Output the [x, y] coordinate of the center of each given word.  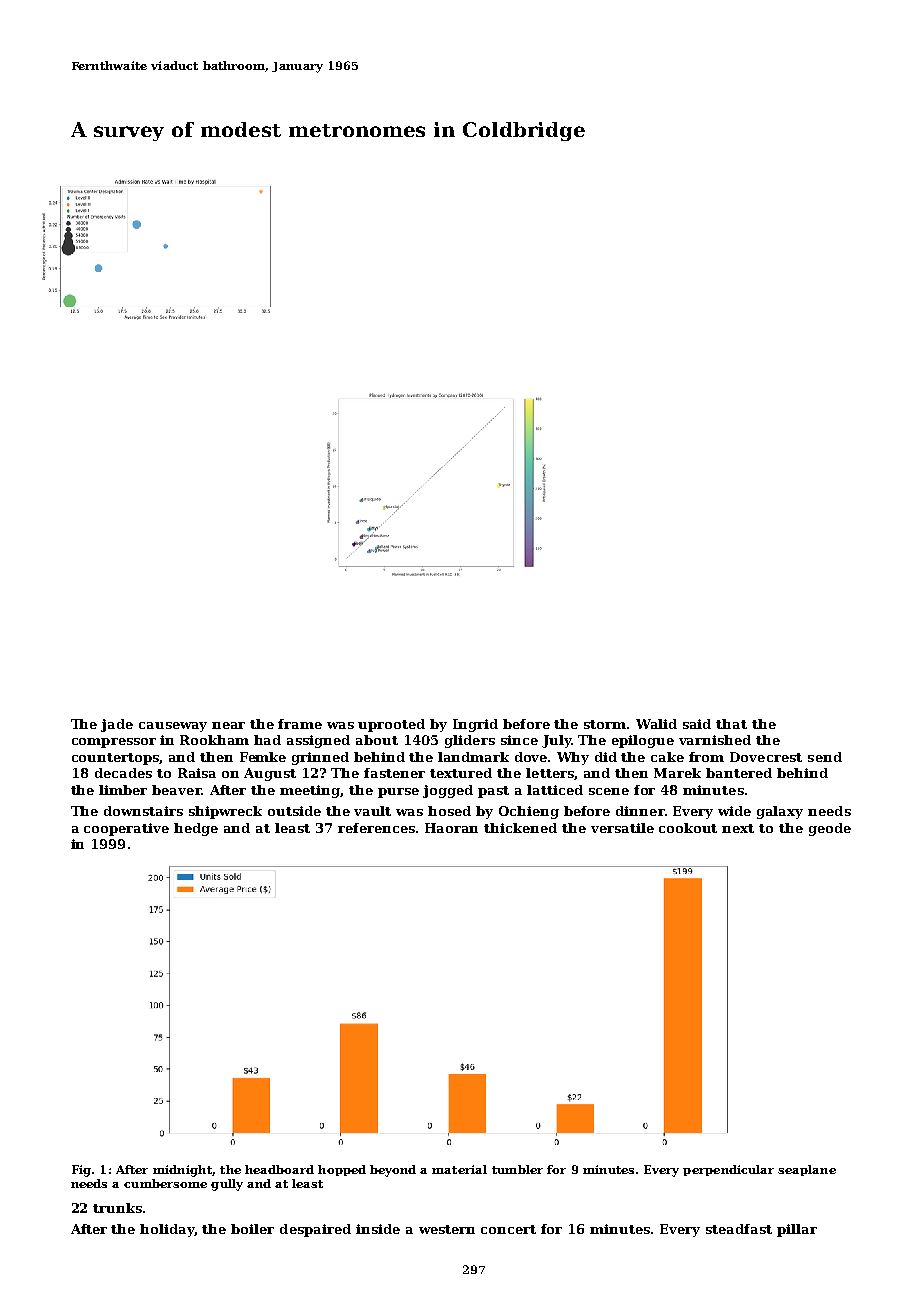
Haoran [451, 828]
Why [573, 758]
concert [508, 1229]
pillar [797, 1230]
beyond [393, 1171]
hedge [196, 829]
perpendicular [728, 1170]
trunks [117, 1208]
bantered [739, 773]
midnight [182, 1171]
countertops [115, 759]
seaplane [807, 1170]
